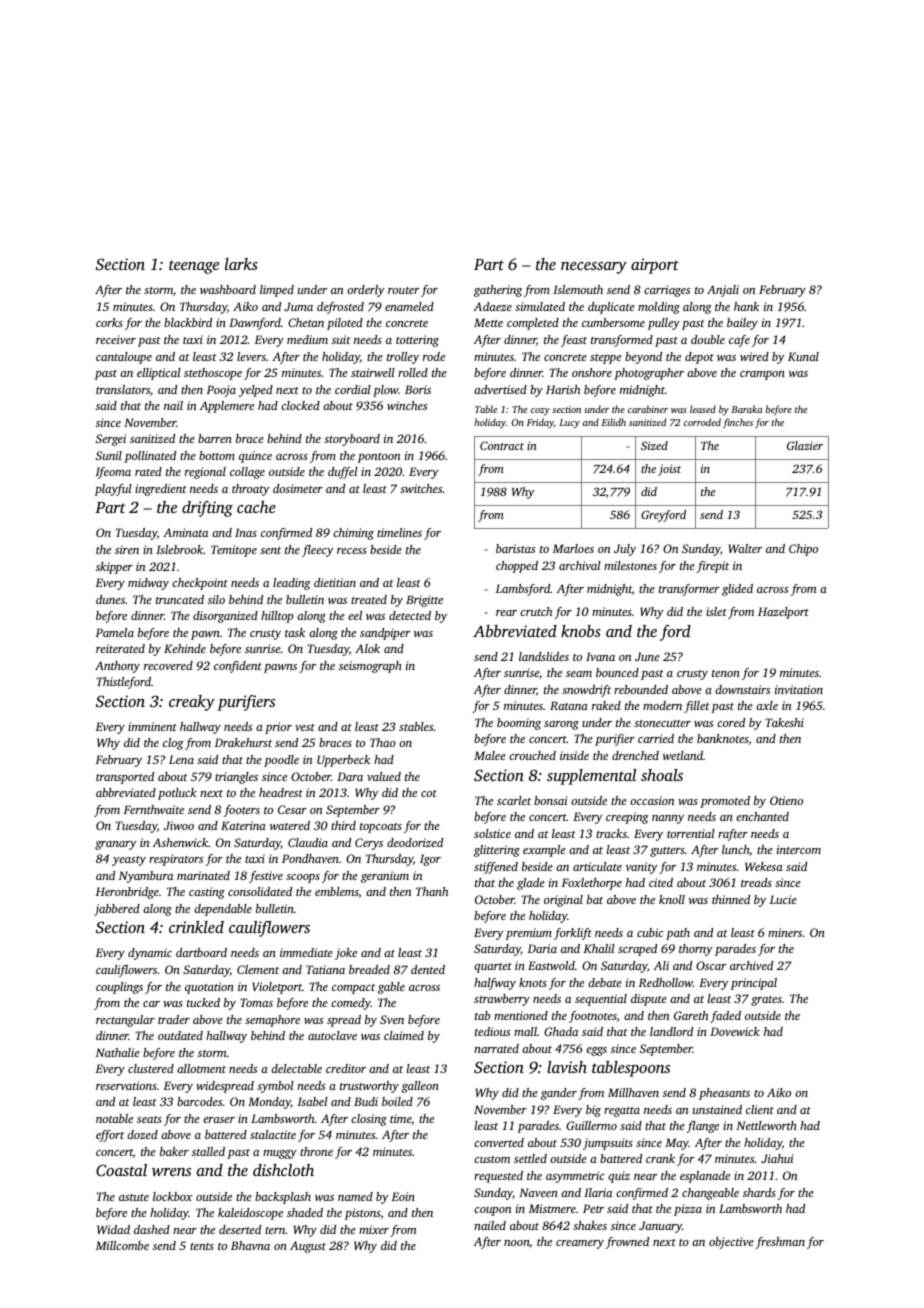 The width and height of the page is (924, 1308). What do you see at coordinates (192, 703) in the page?
I see `creaky` at bounding box center [192, 703].
